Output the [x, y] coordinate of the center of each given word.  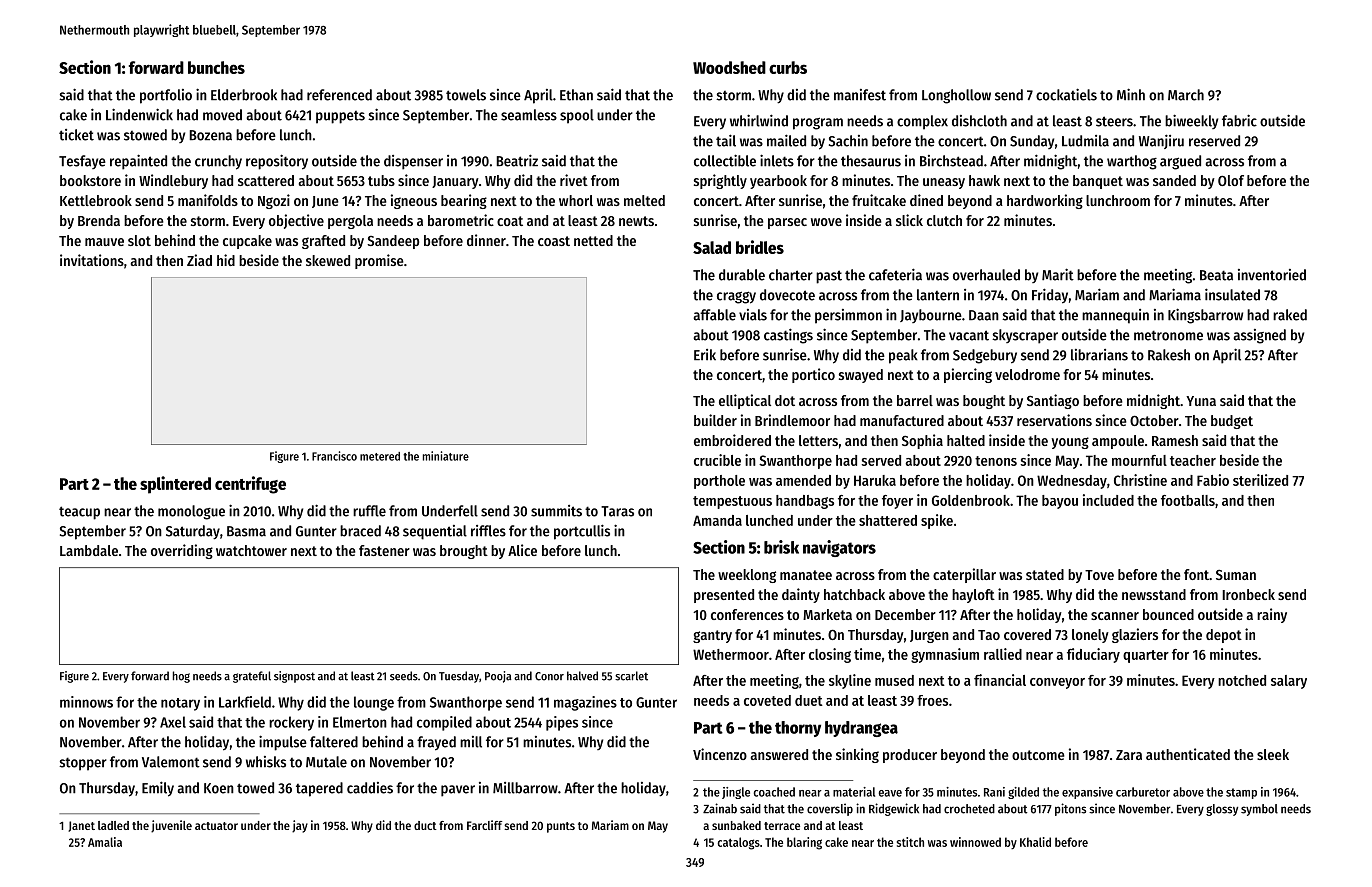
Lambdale [89, 550]
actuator [216, 826]
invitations [92, 260]
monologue [191, 512]
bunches [216, 67]
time [867, 654]
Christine [1140, 480]
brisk [781, 547]
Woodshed [729, 67]
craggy [736, 297]
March [1186, 95]
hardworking [1045, 201]
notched [1242, 680]
